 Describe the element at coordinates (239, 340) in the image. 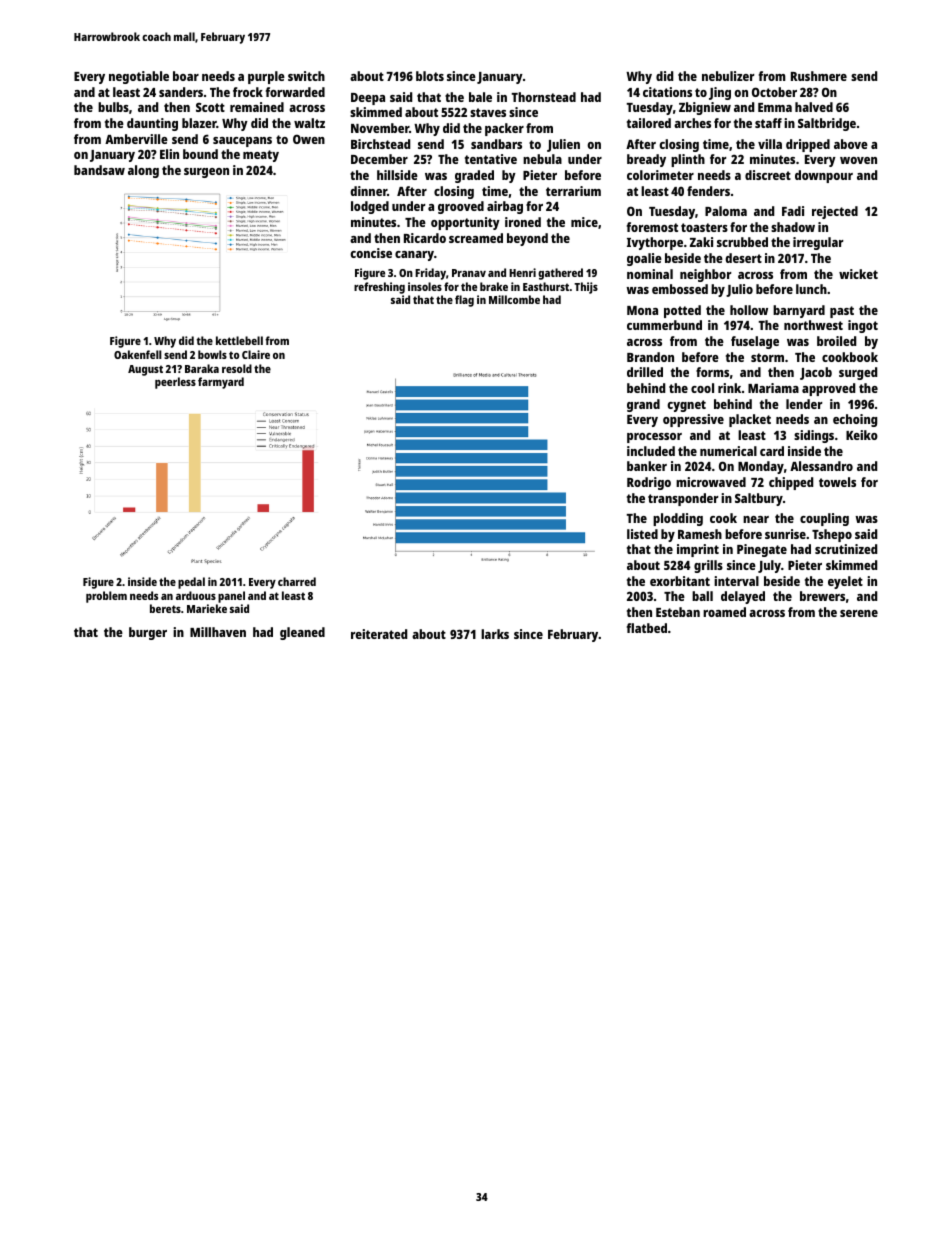

I see `kettlebell` at that location.
